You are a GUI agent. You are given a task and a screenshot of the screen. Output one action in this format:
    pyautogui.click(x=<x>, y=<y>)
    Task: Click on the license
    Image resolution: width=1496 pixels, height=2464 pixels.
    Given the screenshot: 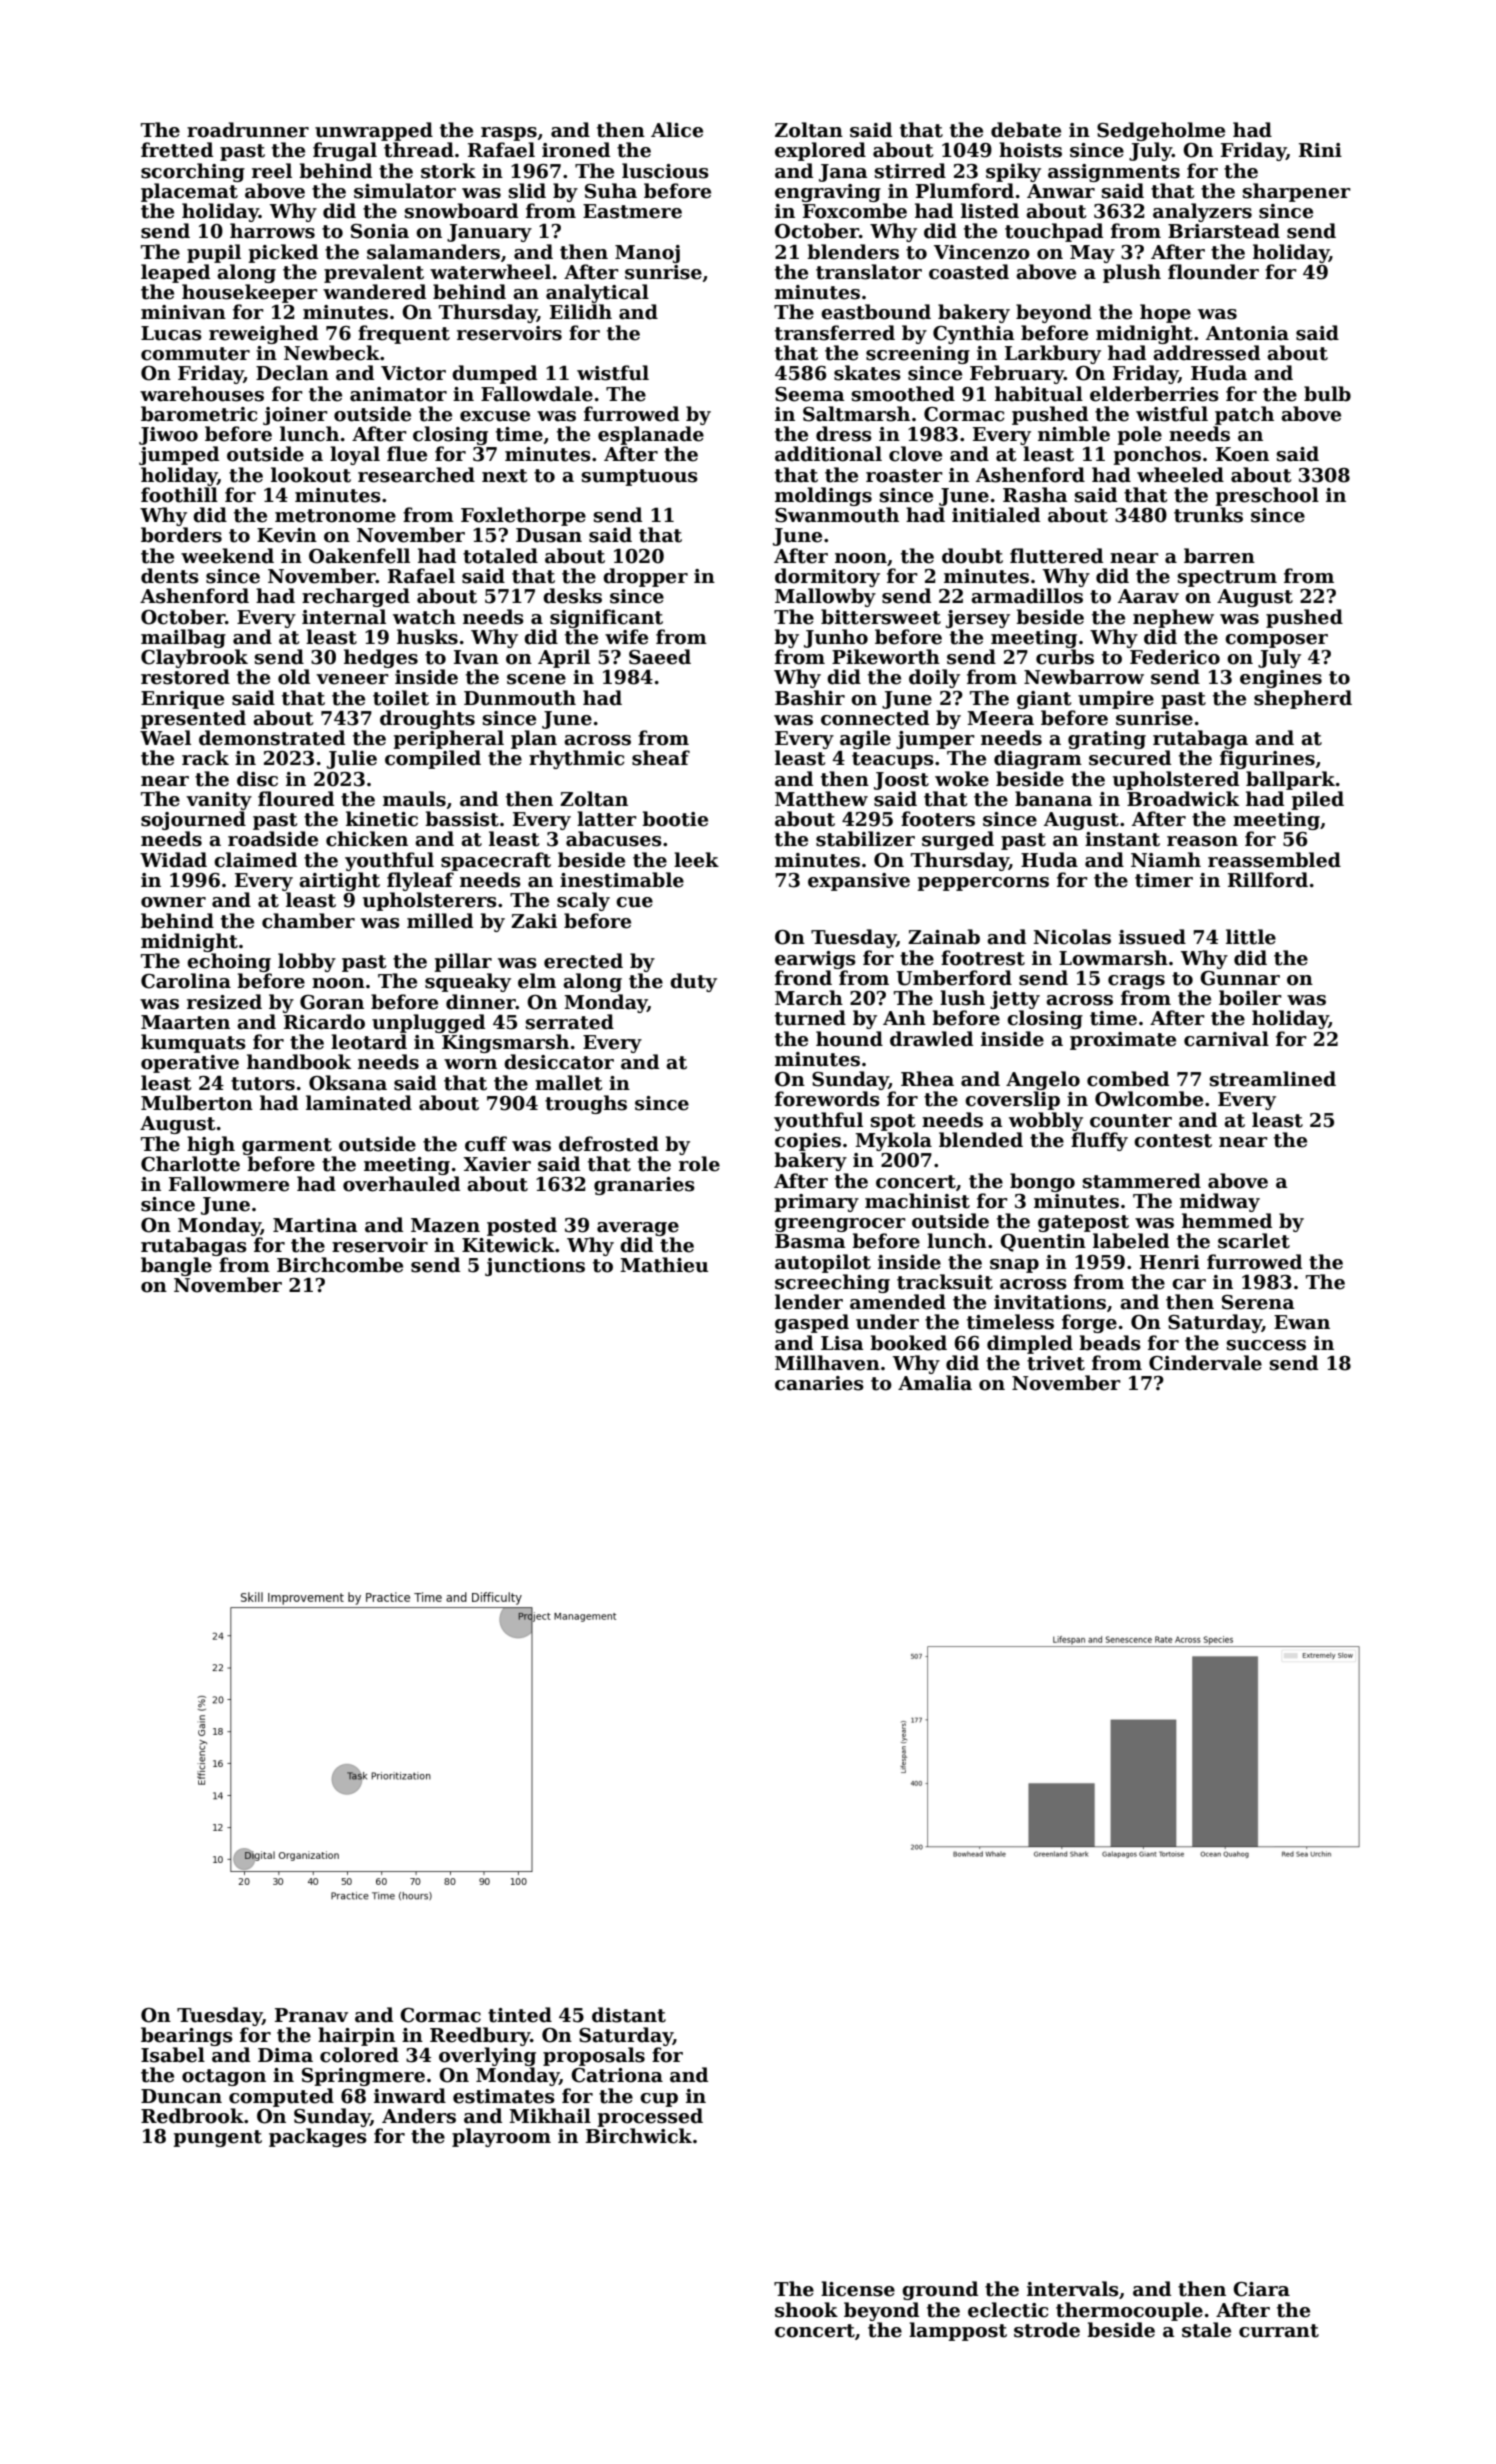 What is the action you would take?
    pyautogui.click(x=858, y=2289)
